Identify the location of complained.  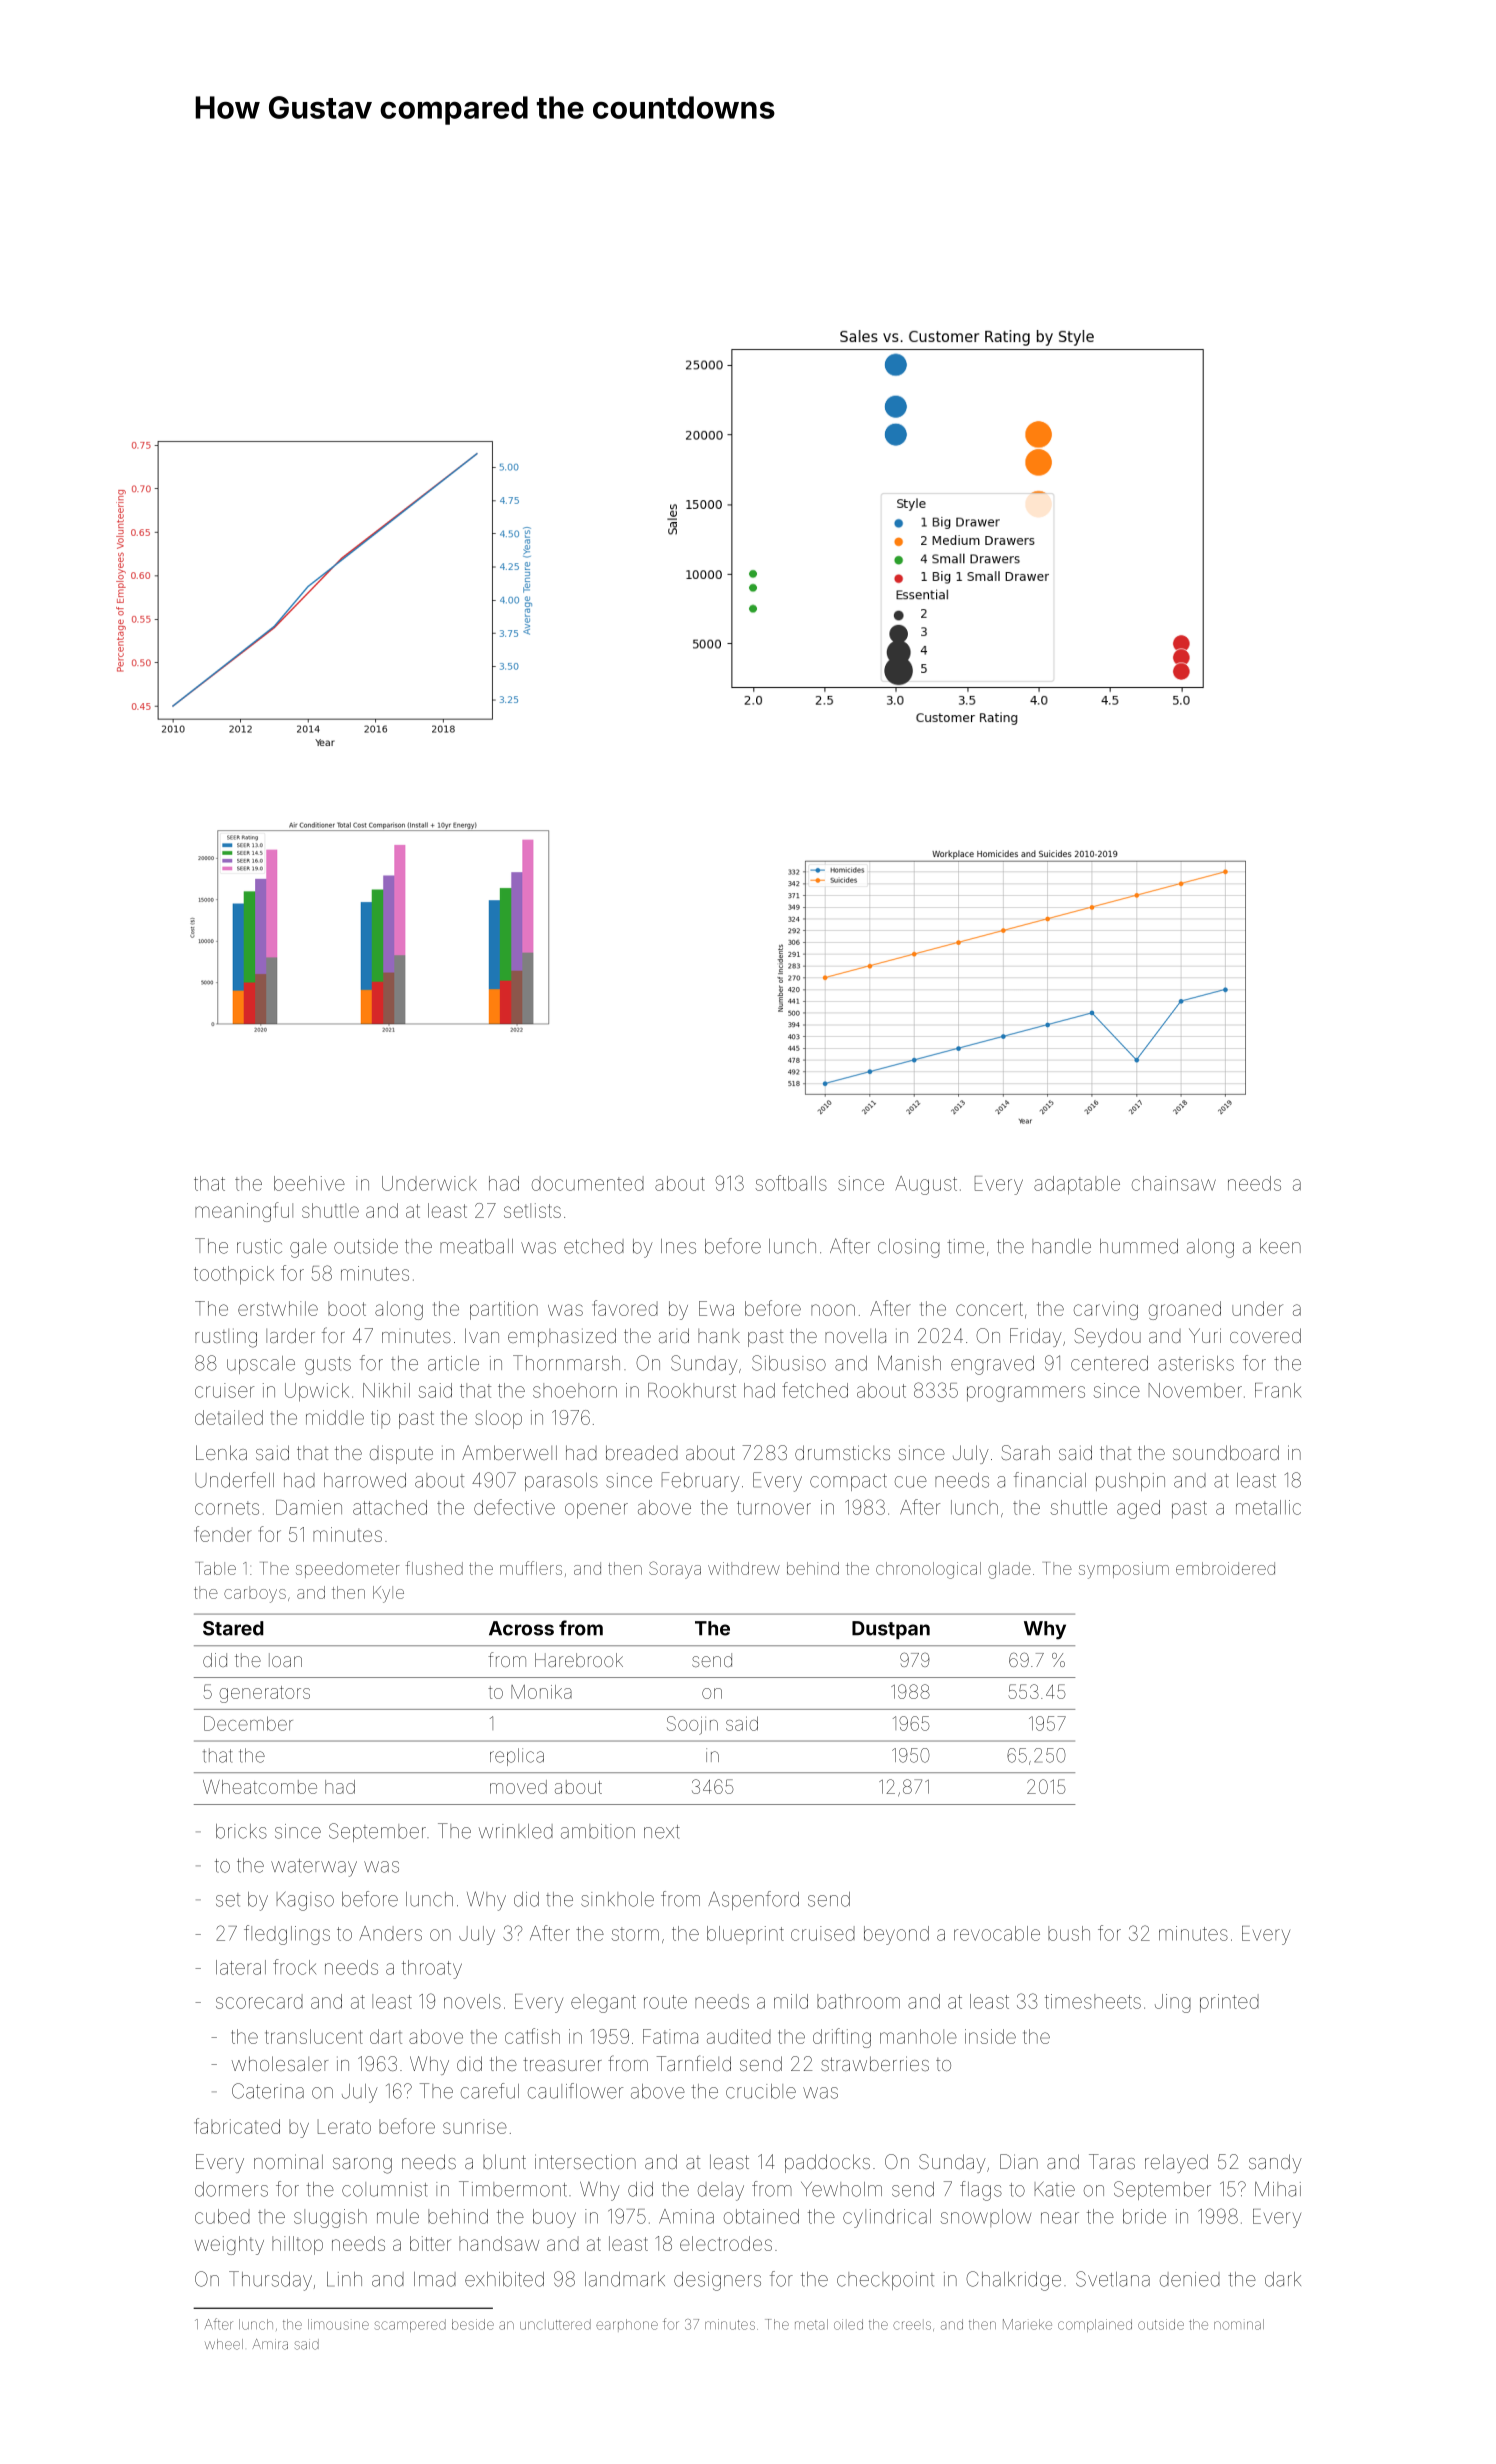
(1095, 2325).
